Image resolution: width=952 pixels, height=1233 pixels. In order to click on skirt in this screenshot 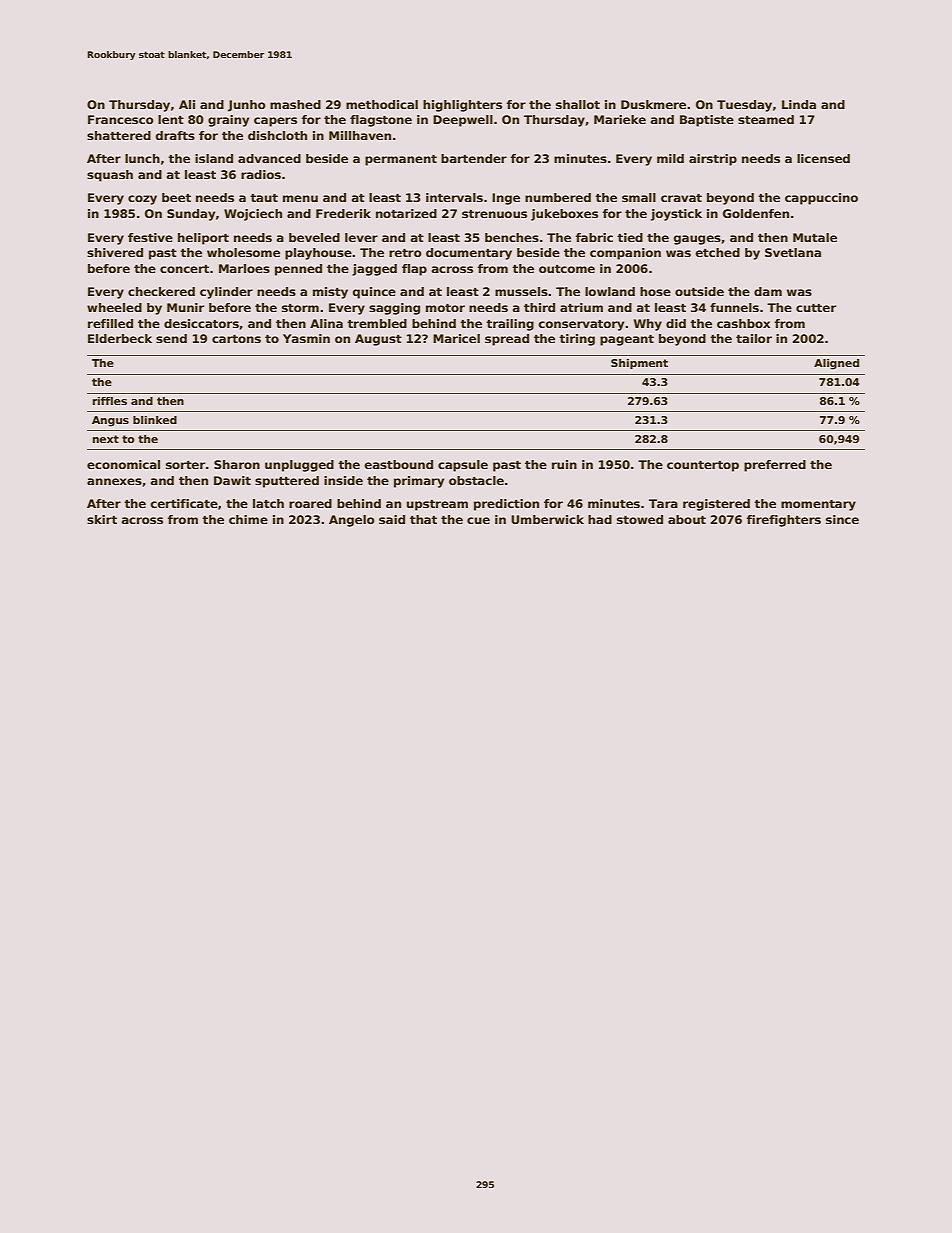, I will do `click(102, 519)`.
